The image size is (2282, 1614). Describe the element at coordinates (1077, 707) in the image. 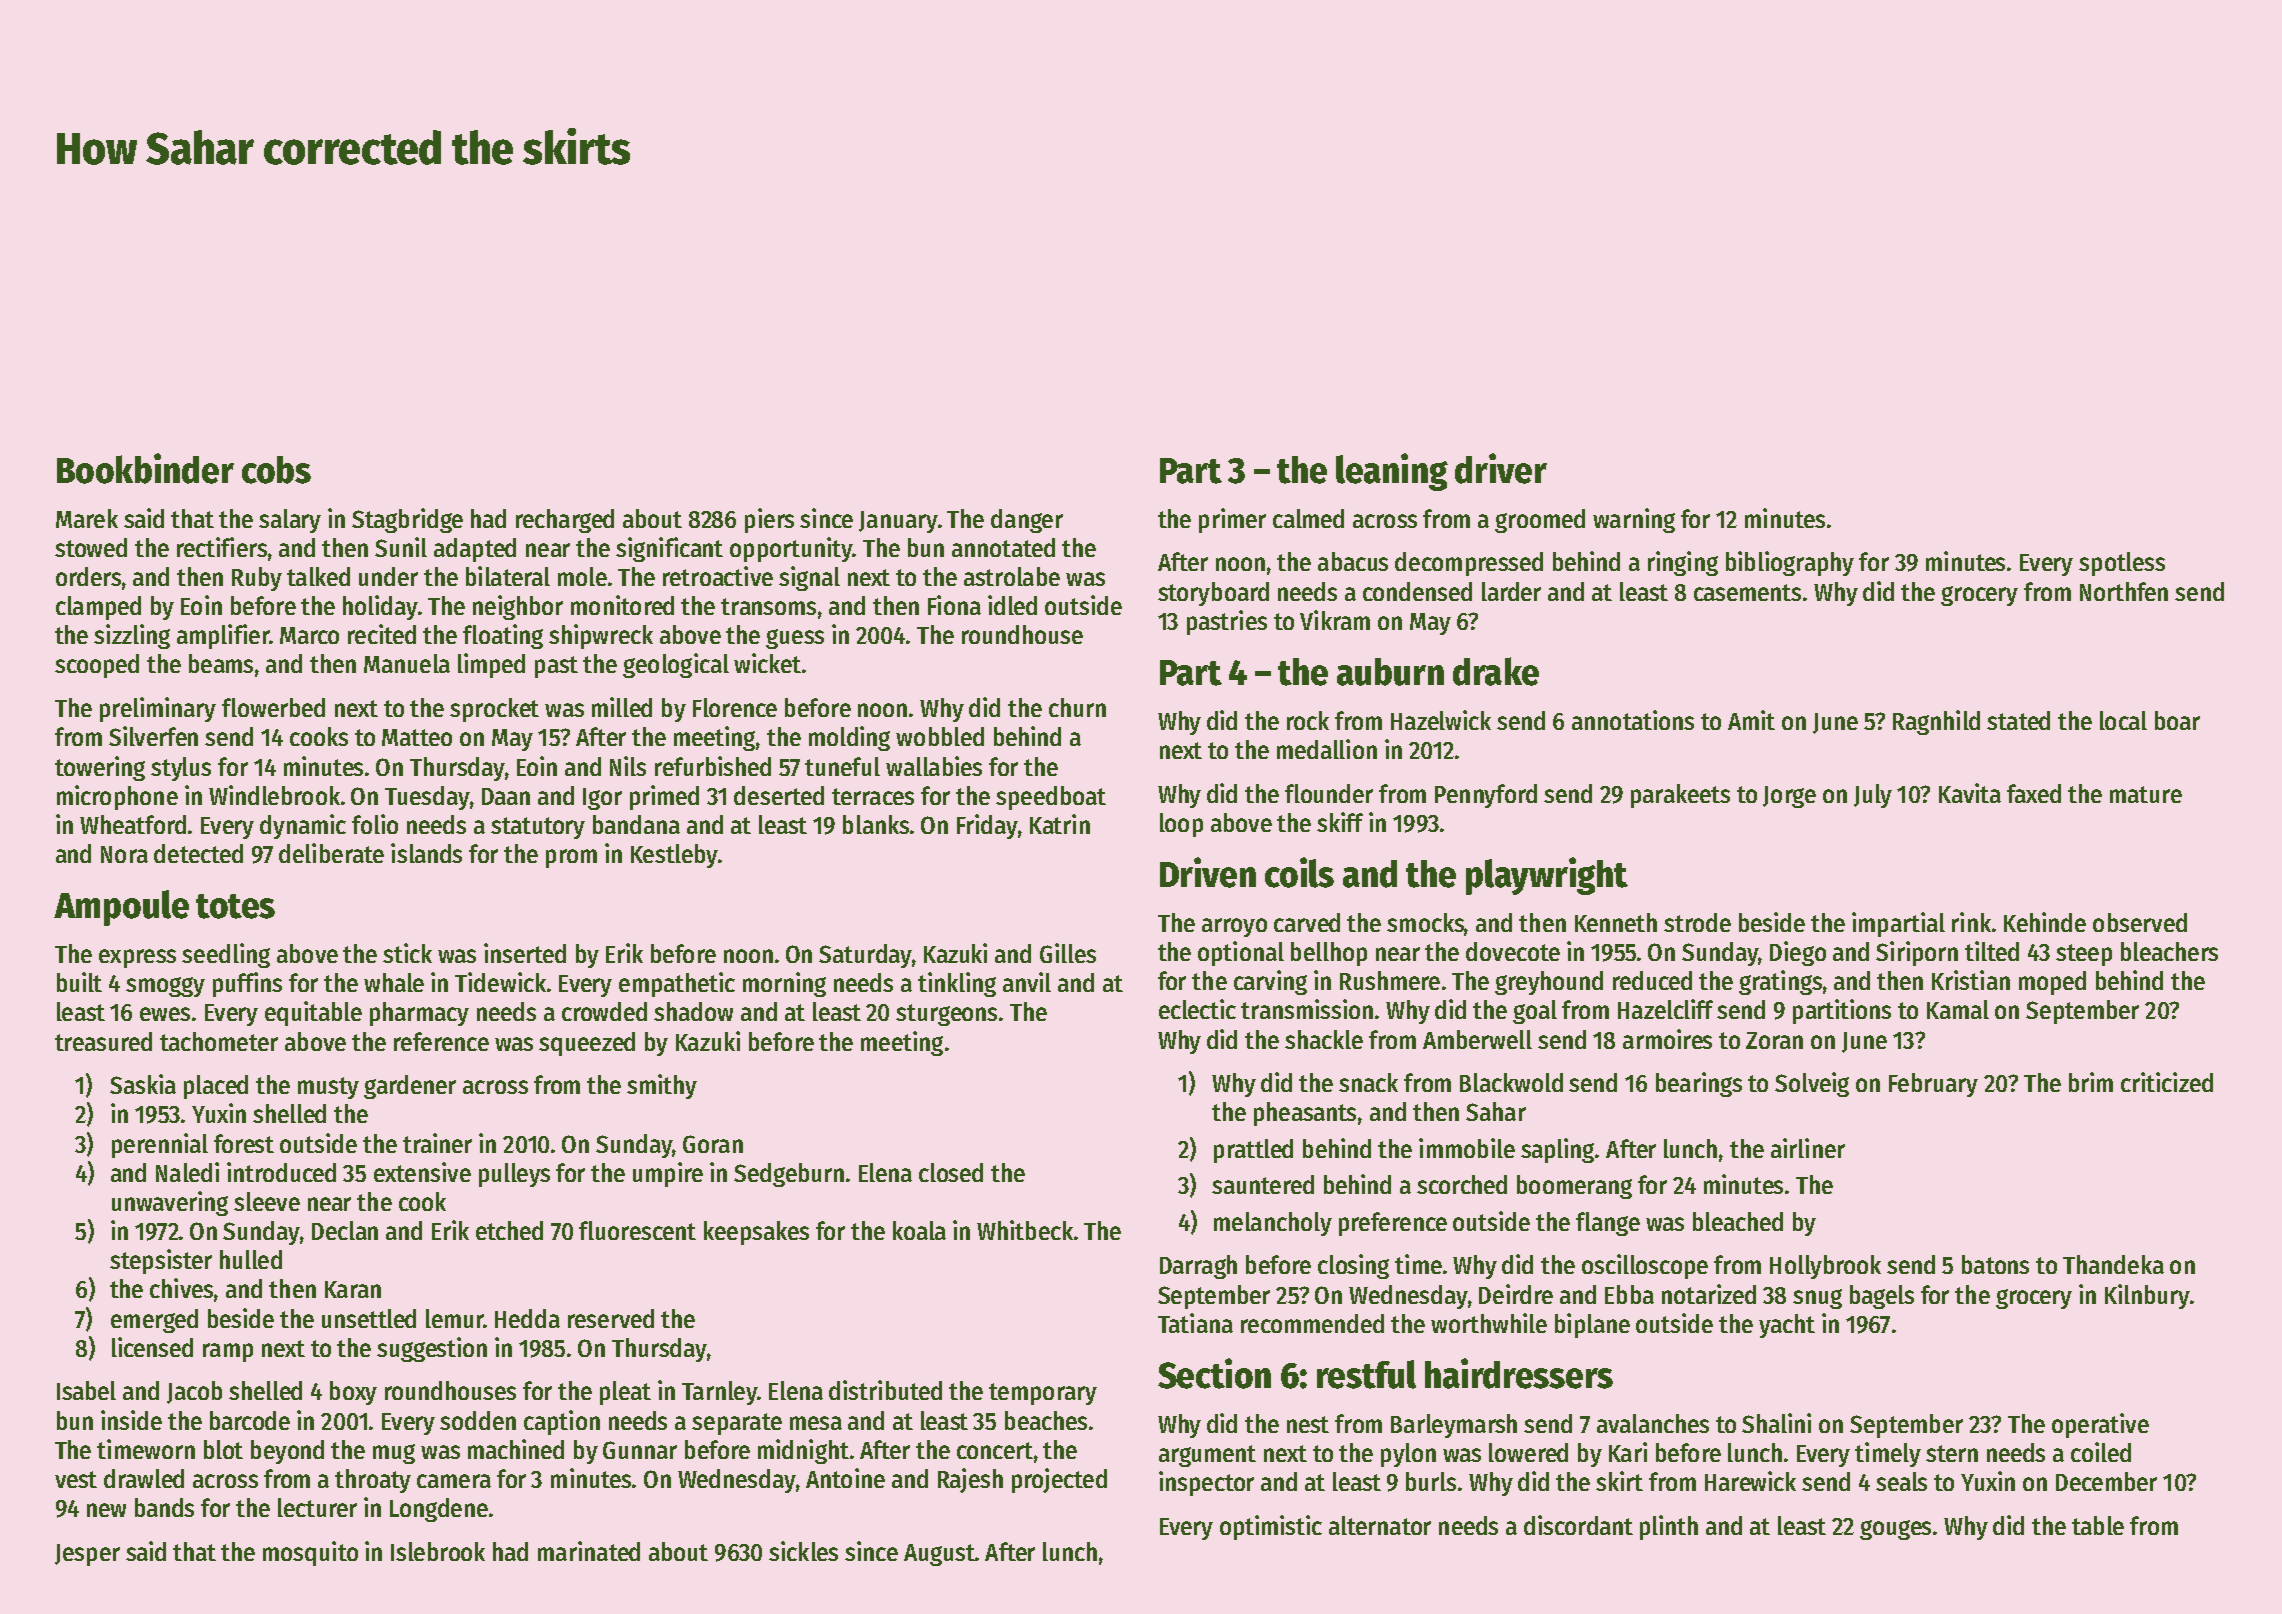

I see `churn` at that location.
